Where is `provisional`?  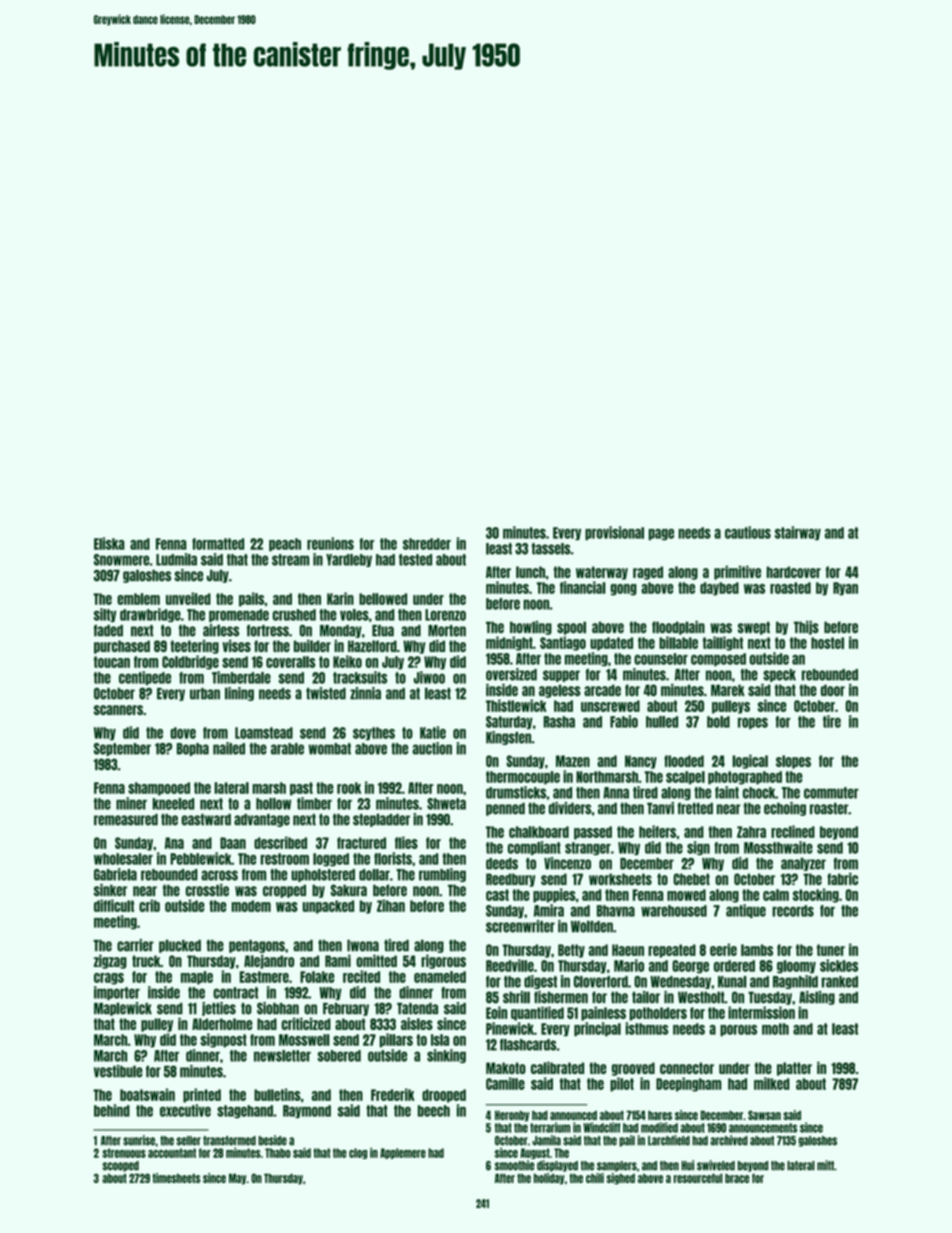
provisional is located at coordinates (614, 533).
